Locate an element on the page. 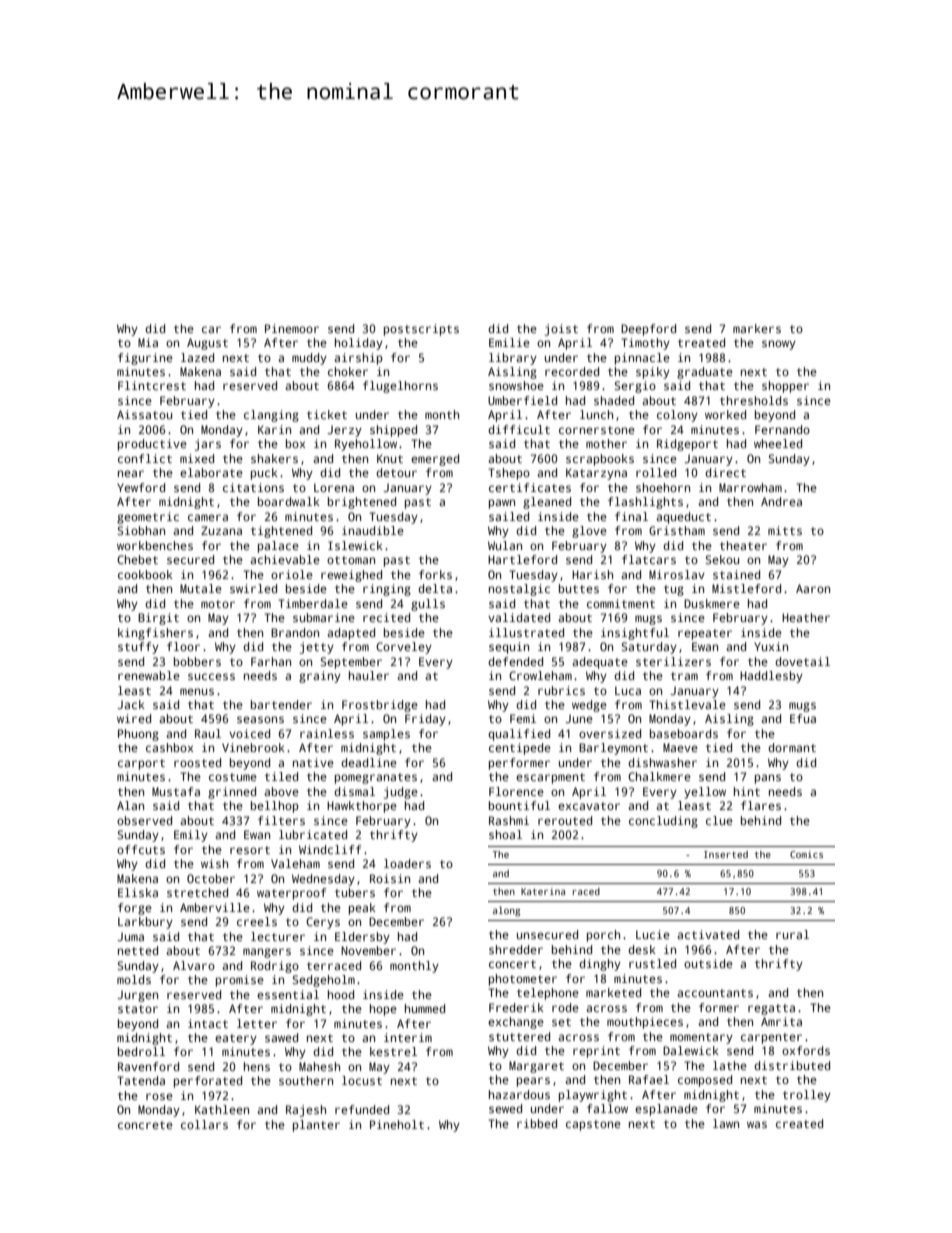  rose is located at coordinates (159, 1096).
